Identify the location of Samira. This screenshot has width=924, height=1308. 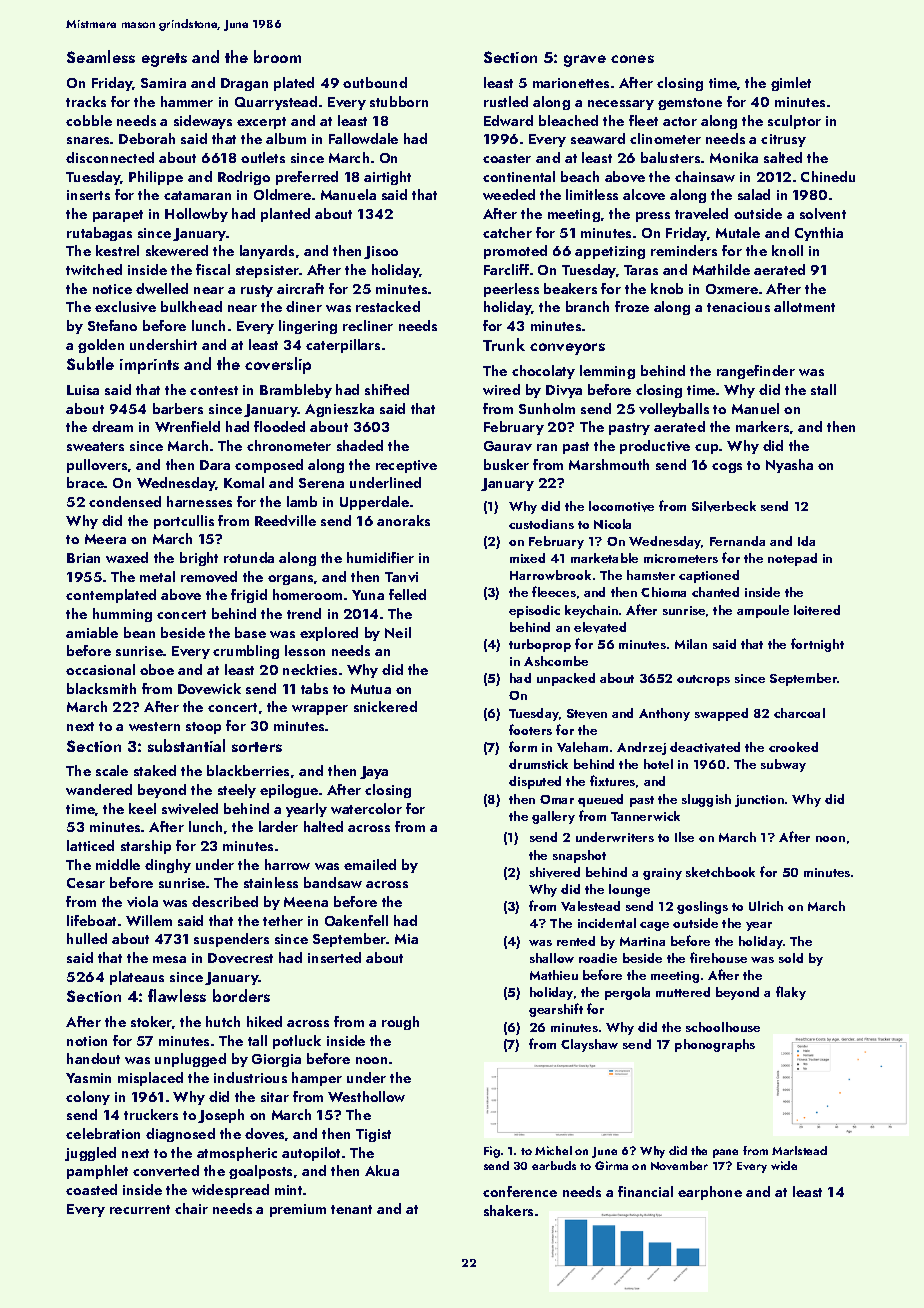
(163, 83).
